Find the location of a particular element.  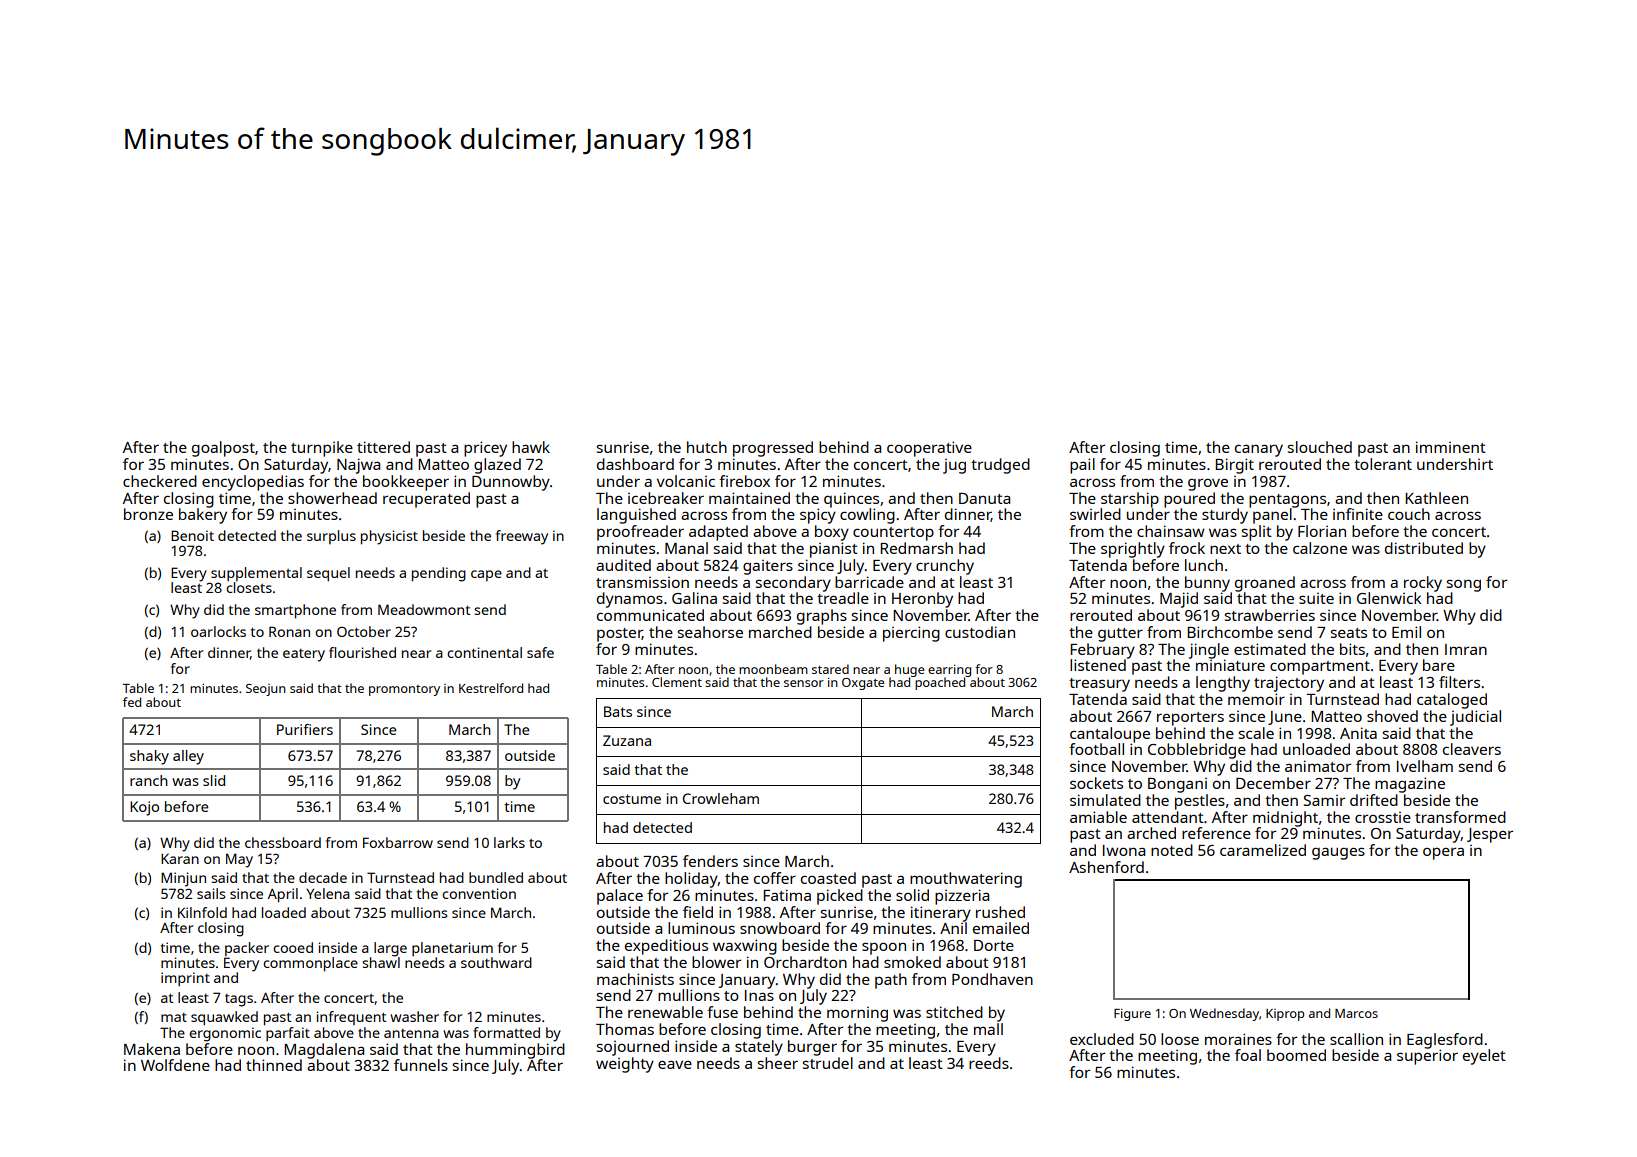

mouthwatering is located at coordinates (966, 880).
